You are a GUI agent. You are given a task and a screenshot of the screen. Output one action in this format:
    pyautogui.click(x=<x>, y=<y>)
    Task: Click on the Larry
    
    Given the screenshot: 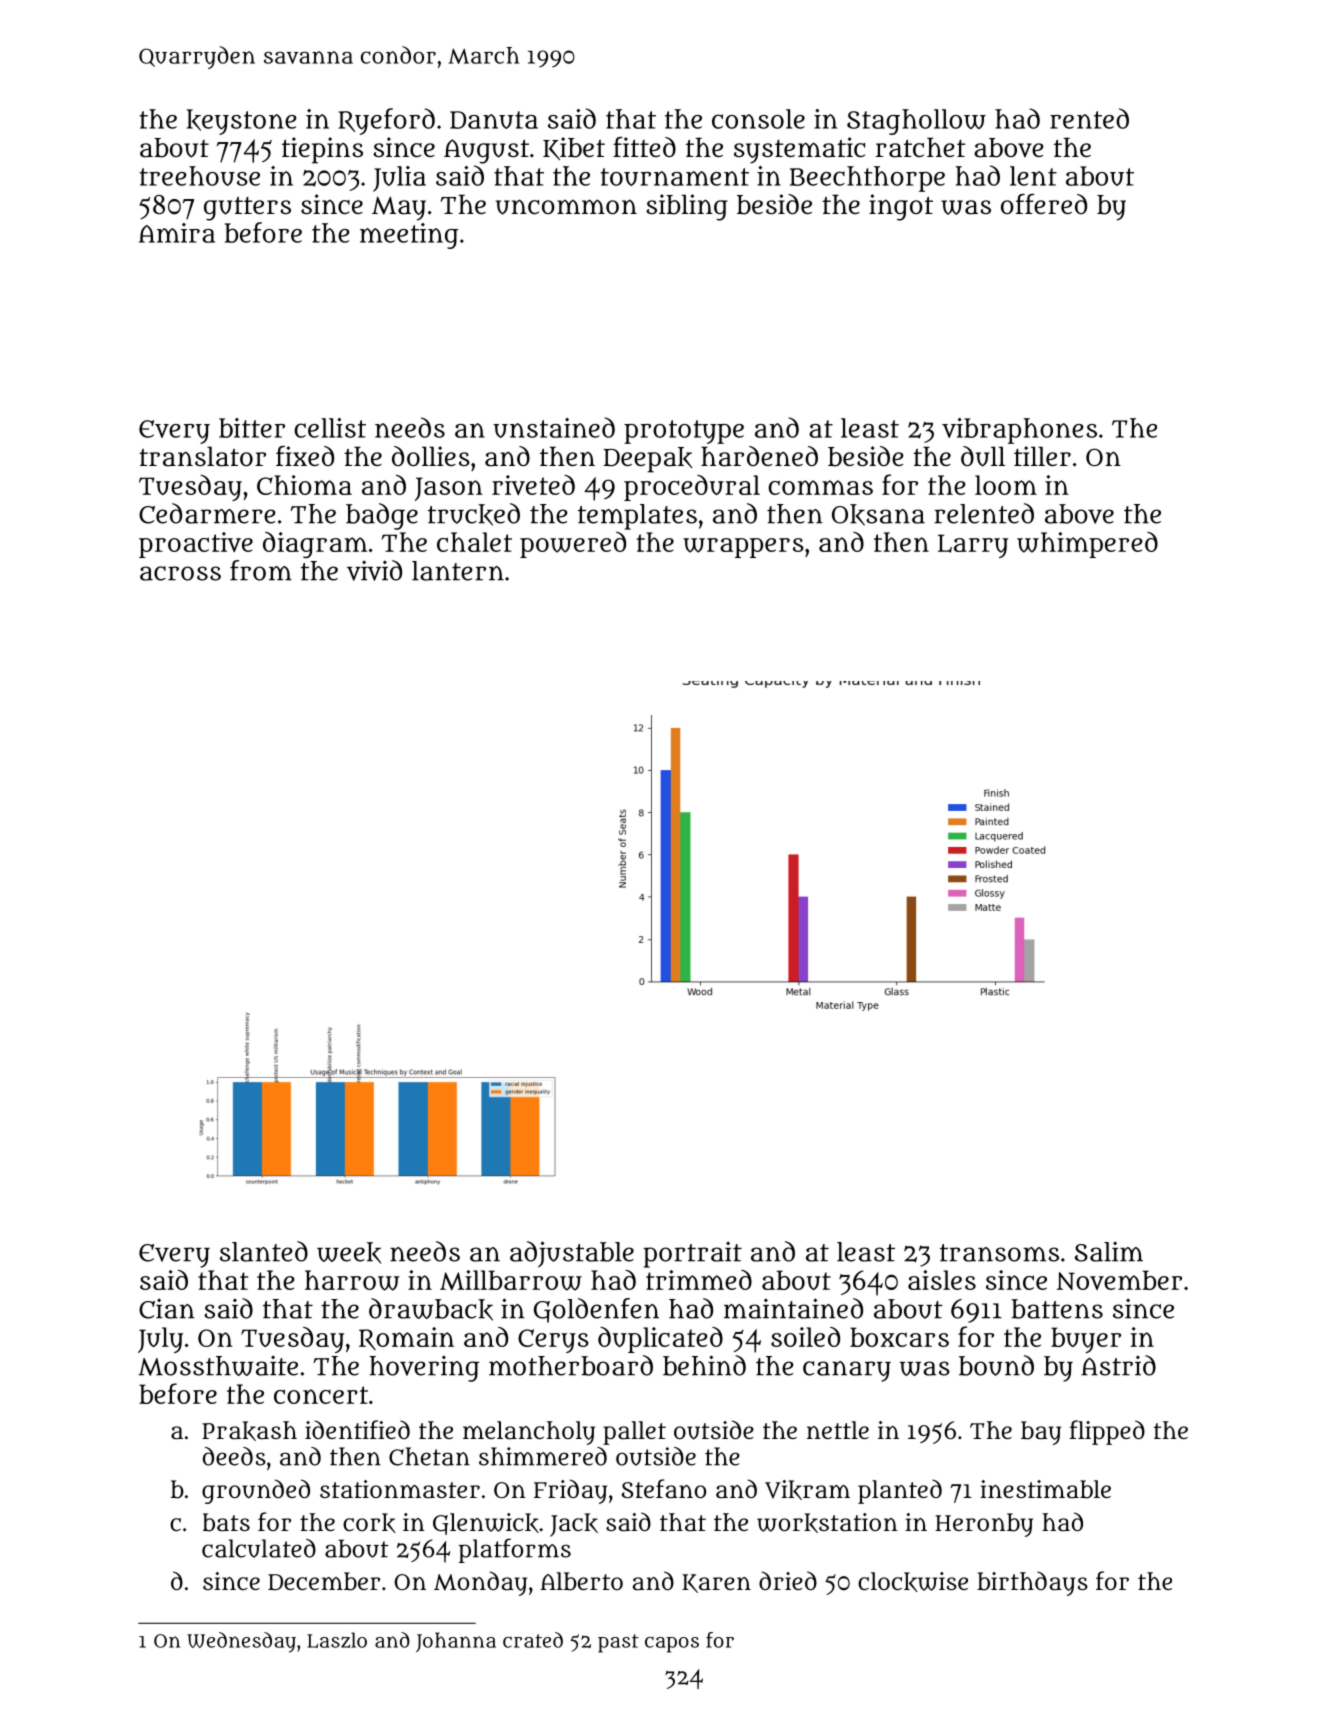 What is the action you would take?
    pyautogui.click(x=973, y=546)
